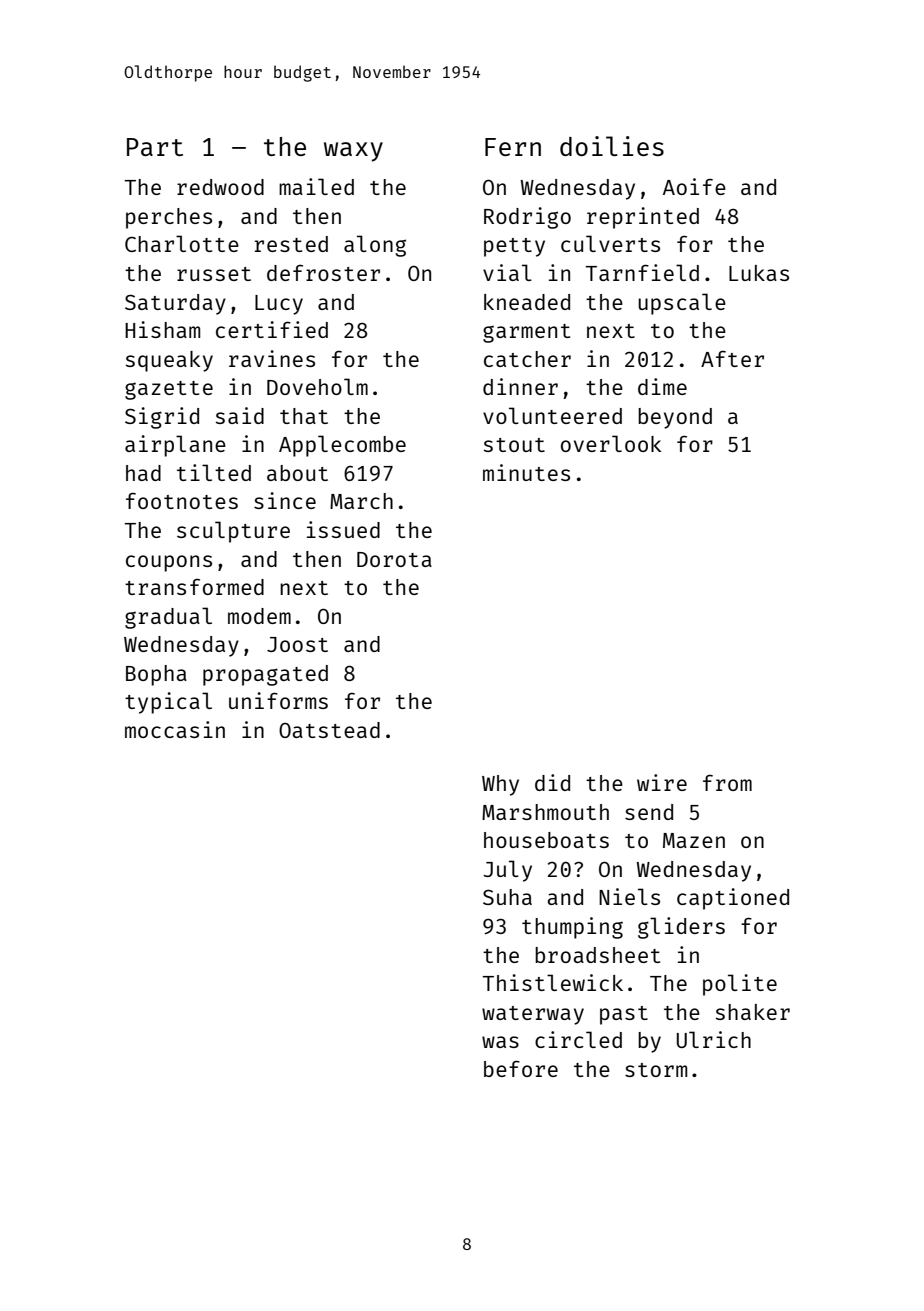  I want to click on was, so click(500, 1042).
